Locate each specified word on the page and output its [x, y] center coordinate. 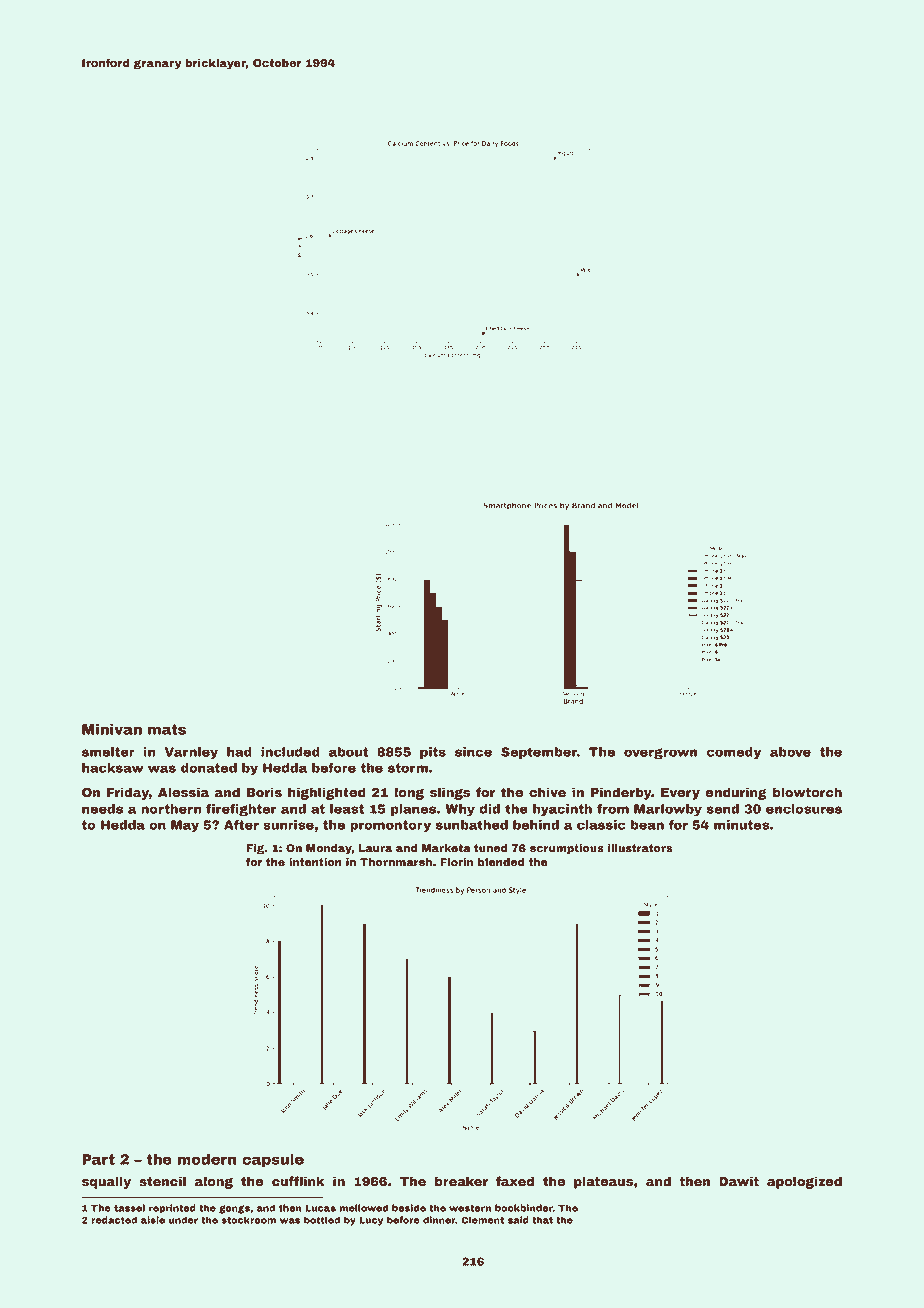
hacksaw [113, 768]
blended [501, 862]
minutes [742, 825]
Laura [375, 848]
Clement [482, 1220]
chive [547, 792]
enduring [736, 793]
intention [315, 862]
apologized [804, 1182]
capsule [273, 1161]
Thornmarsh [396, 862]
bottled [322, 1220]
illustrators [640, 848]
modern [207, 1159]
